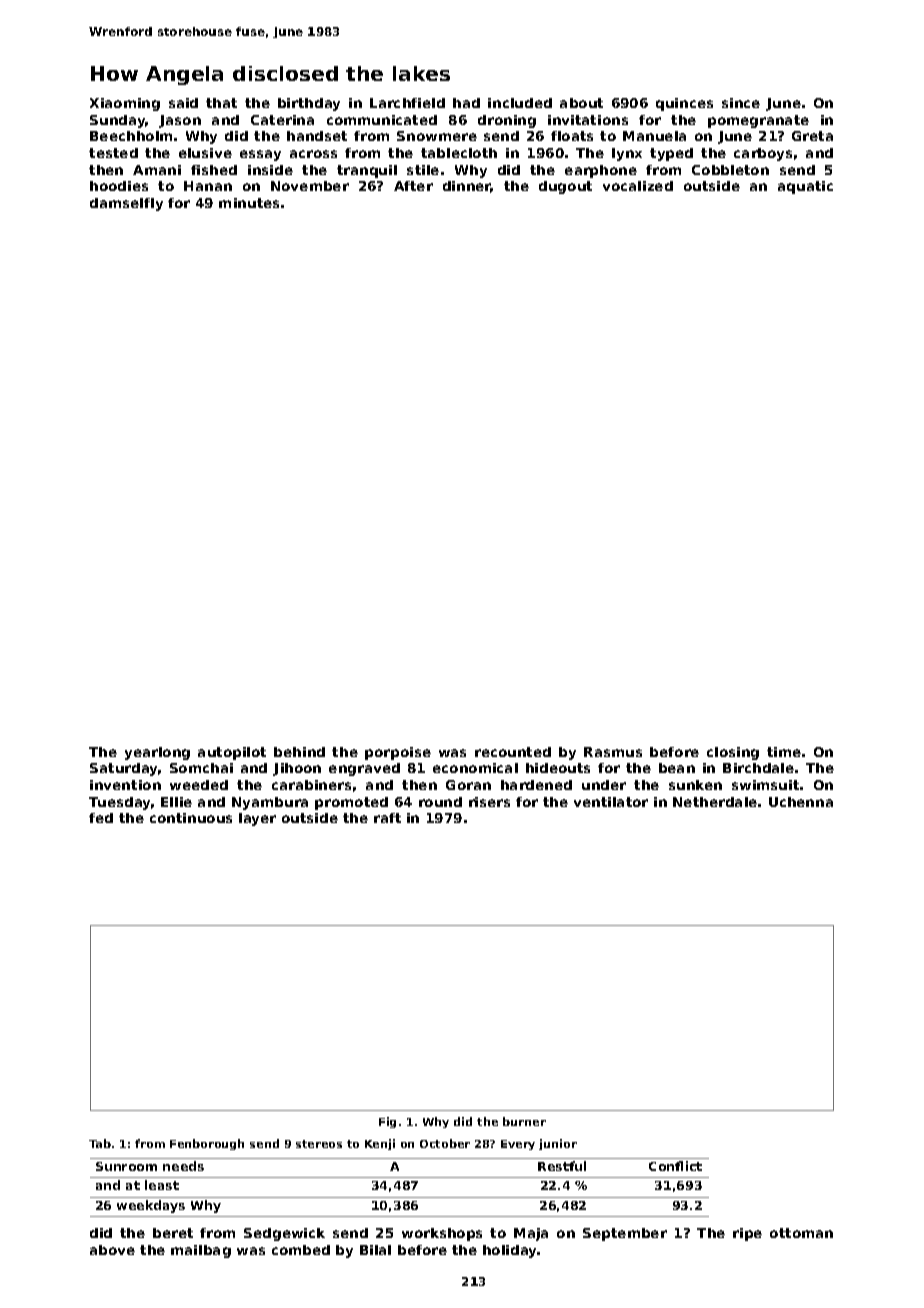 The height and width of the document is (1308, 924). What do you see at coordinates (565, 187) in the document?
I see `dugout` at bounding box center [565, 187].
